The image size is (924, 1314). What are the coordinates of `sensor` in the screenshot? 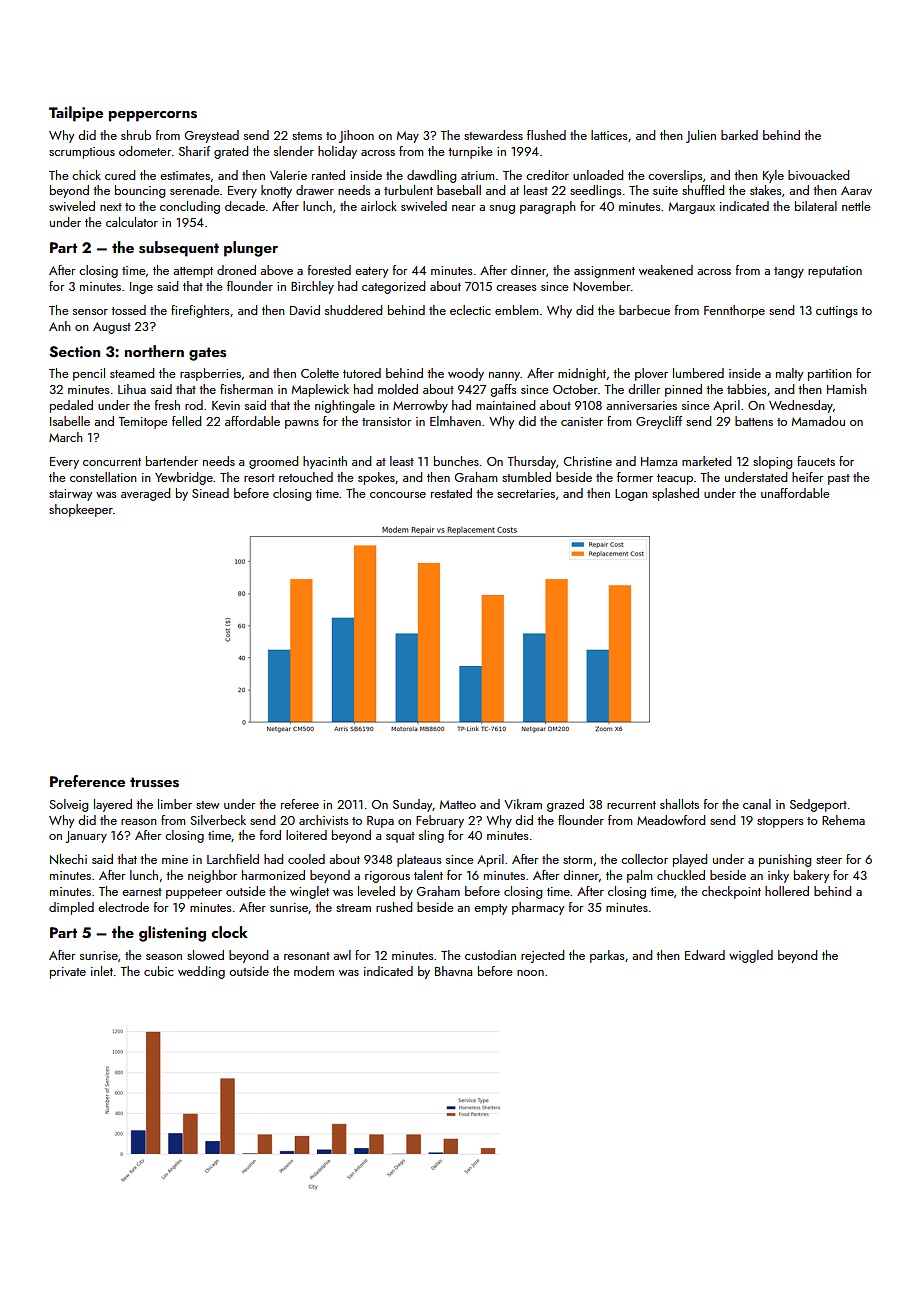 It's located at (90, 312).
